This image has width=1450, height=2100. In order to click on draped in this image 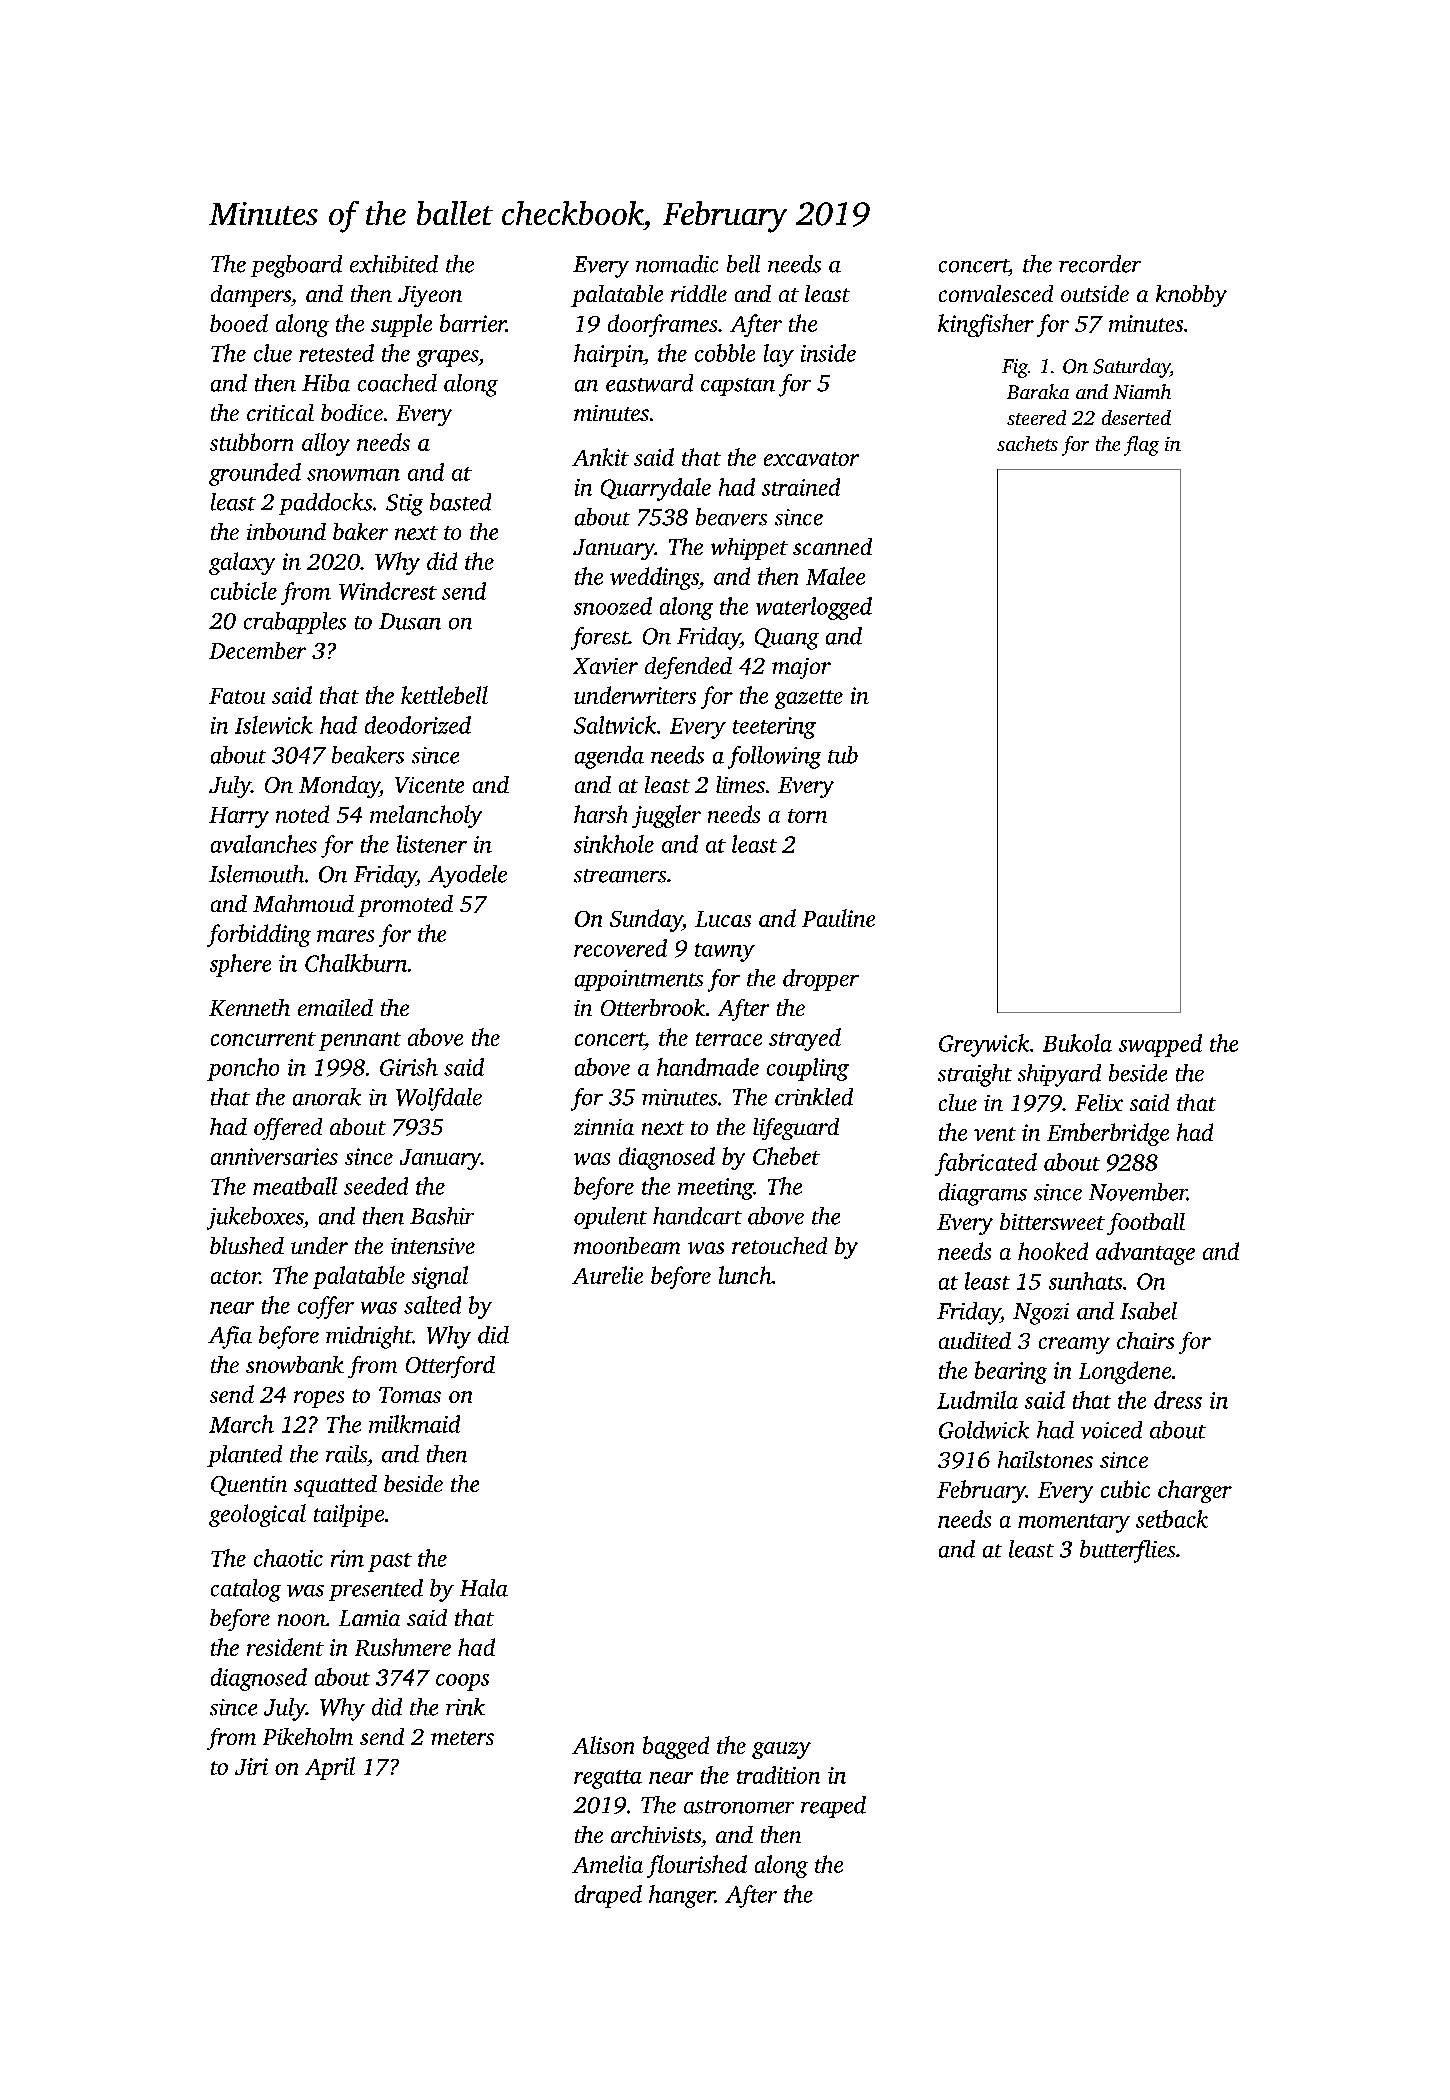, I will do `click(608, 1896)`.
